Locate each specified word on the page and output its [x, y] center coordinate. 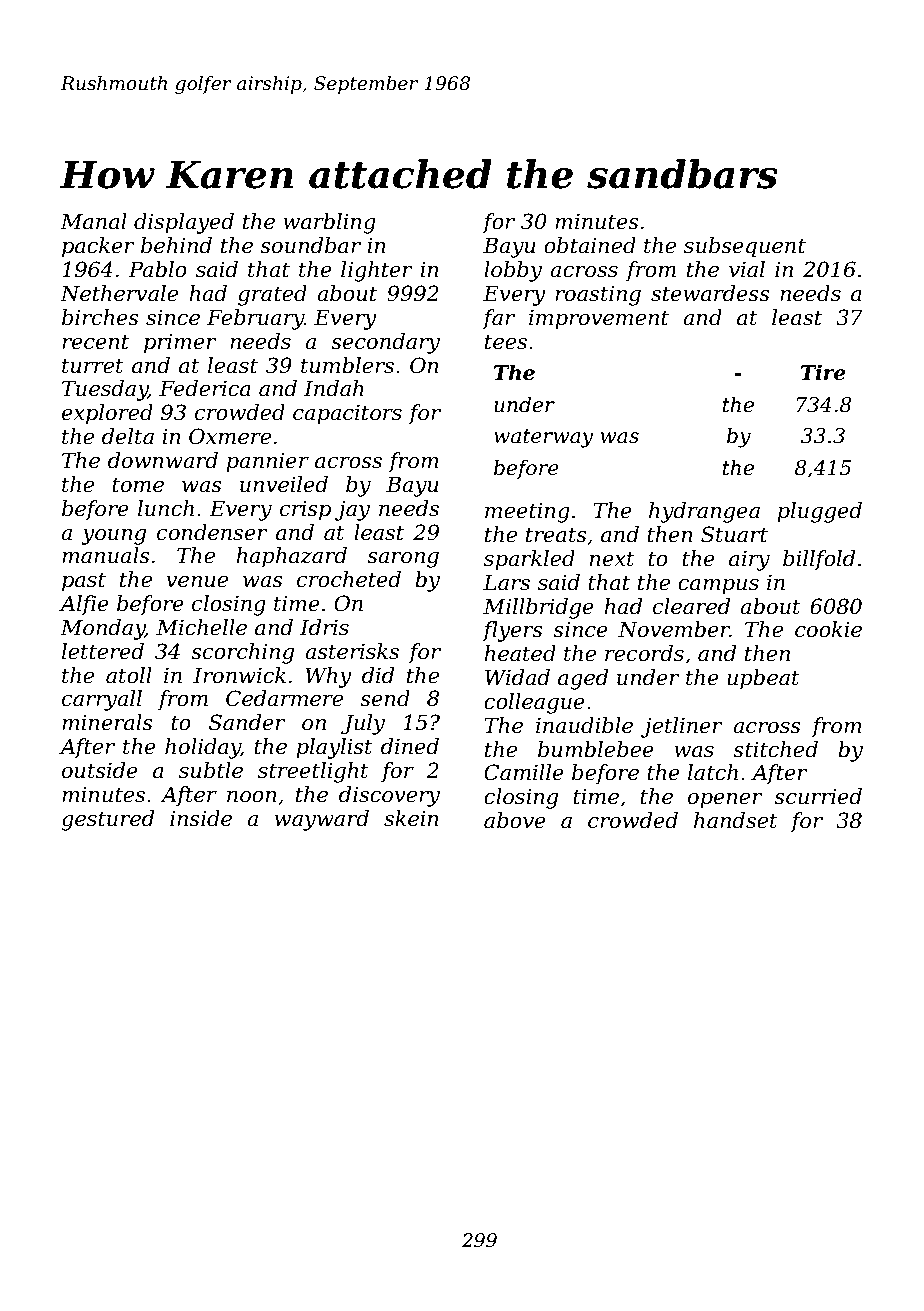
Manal [93, 221]
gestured [107, 820]
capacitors [347, 414]
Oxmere [230, 436]
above [515, 820]
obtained [590, 245]
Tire [823, 372]
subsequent [745, 247]
